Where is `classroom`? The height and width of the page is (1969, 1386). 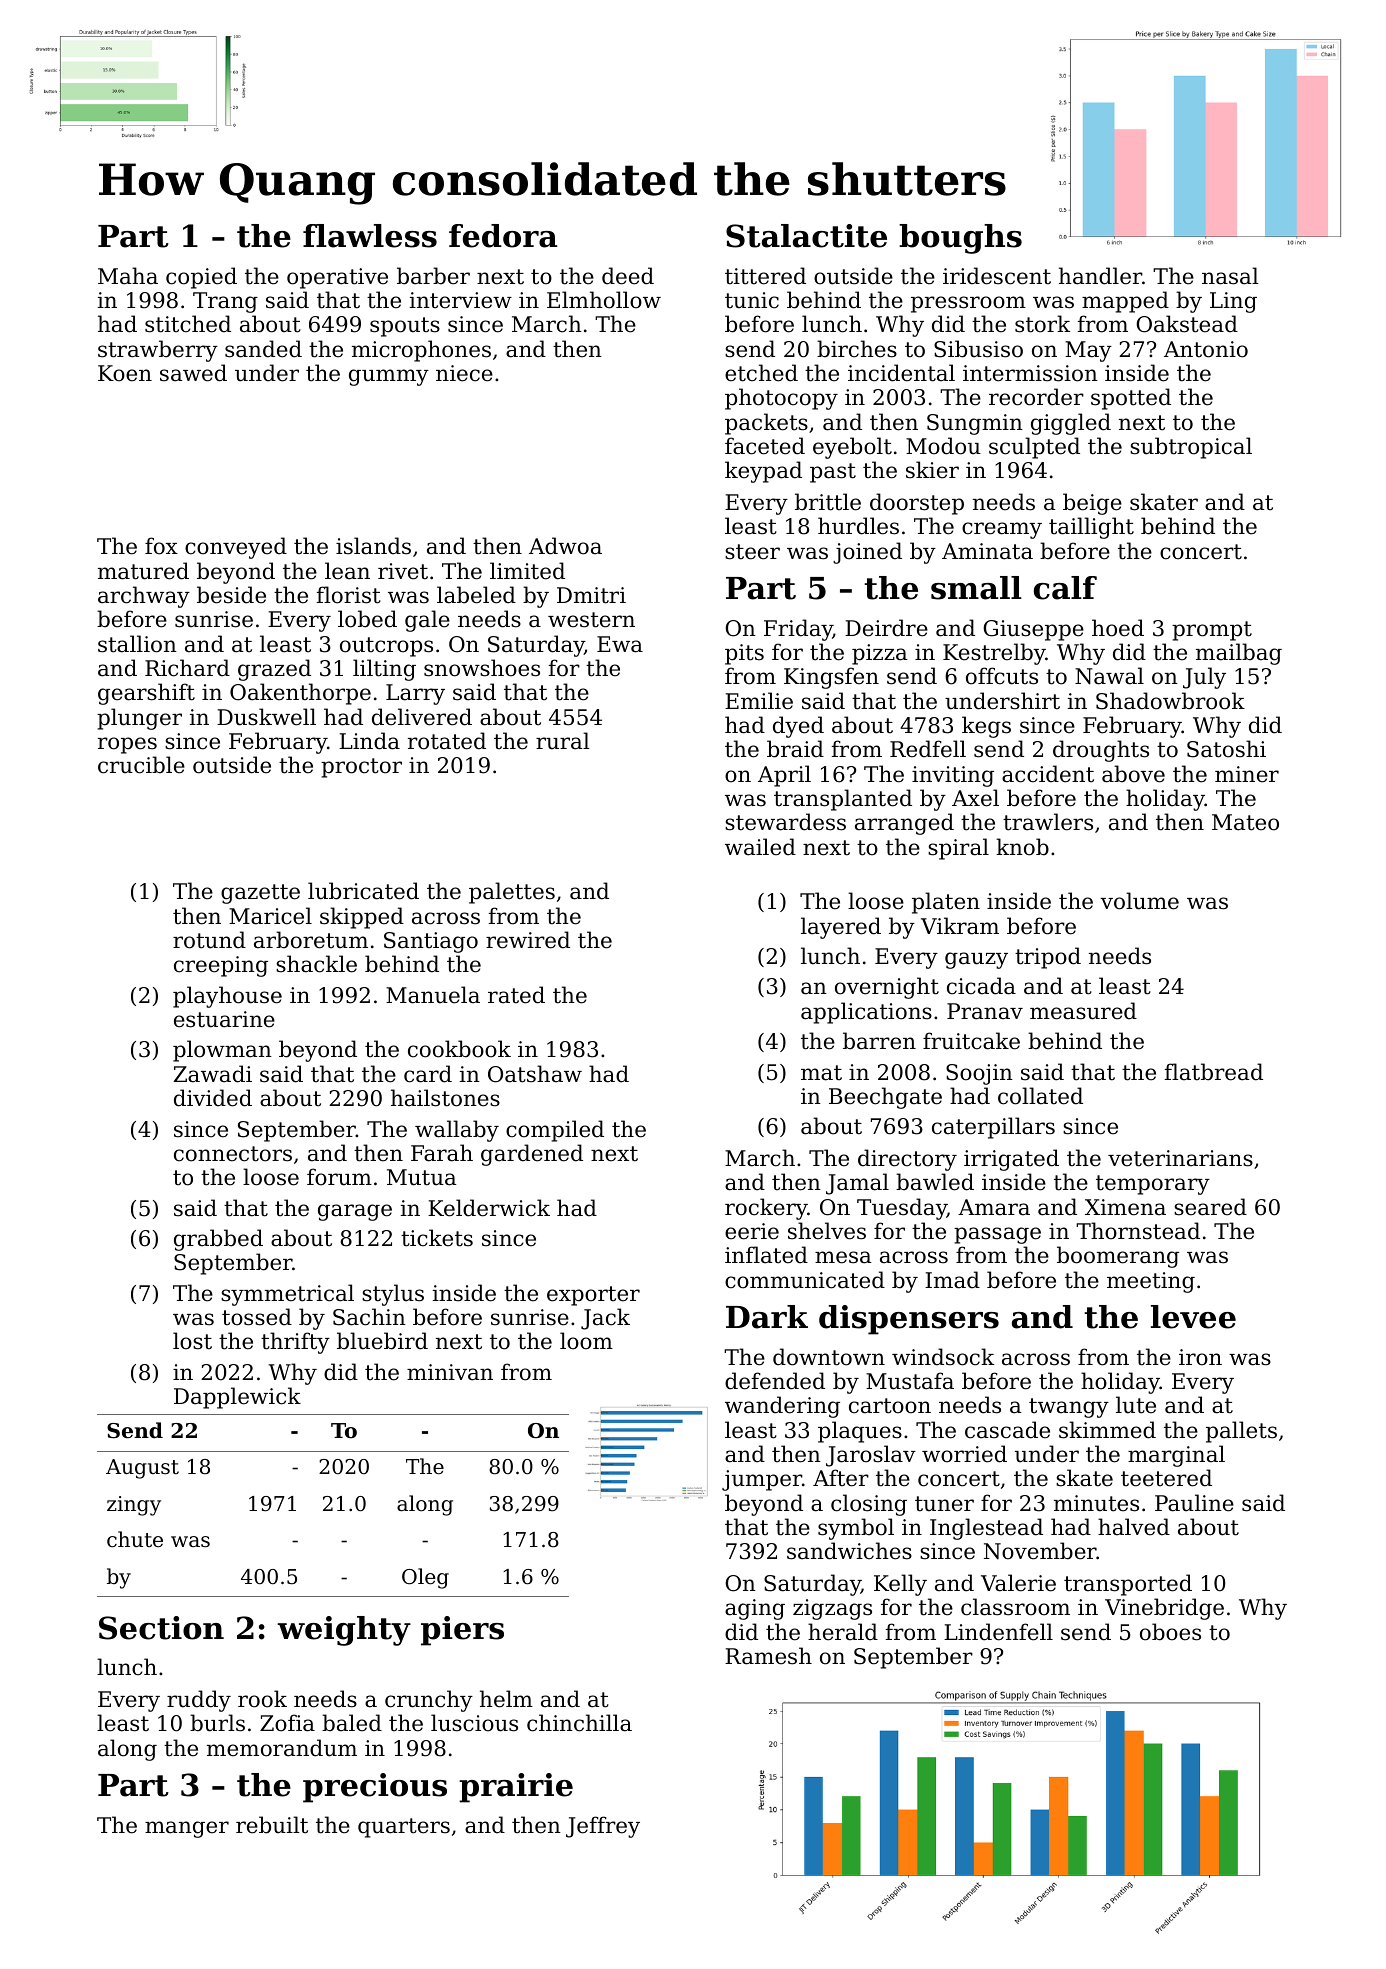 classroom is located at coordinates (1015, 1607).
